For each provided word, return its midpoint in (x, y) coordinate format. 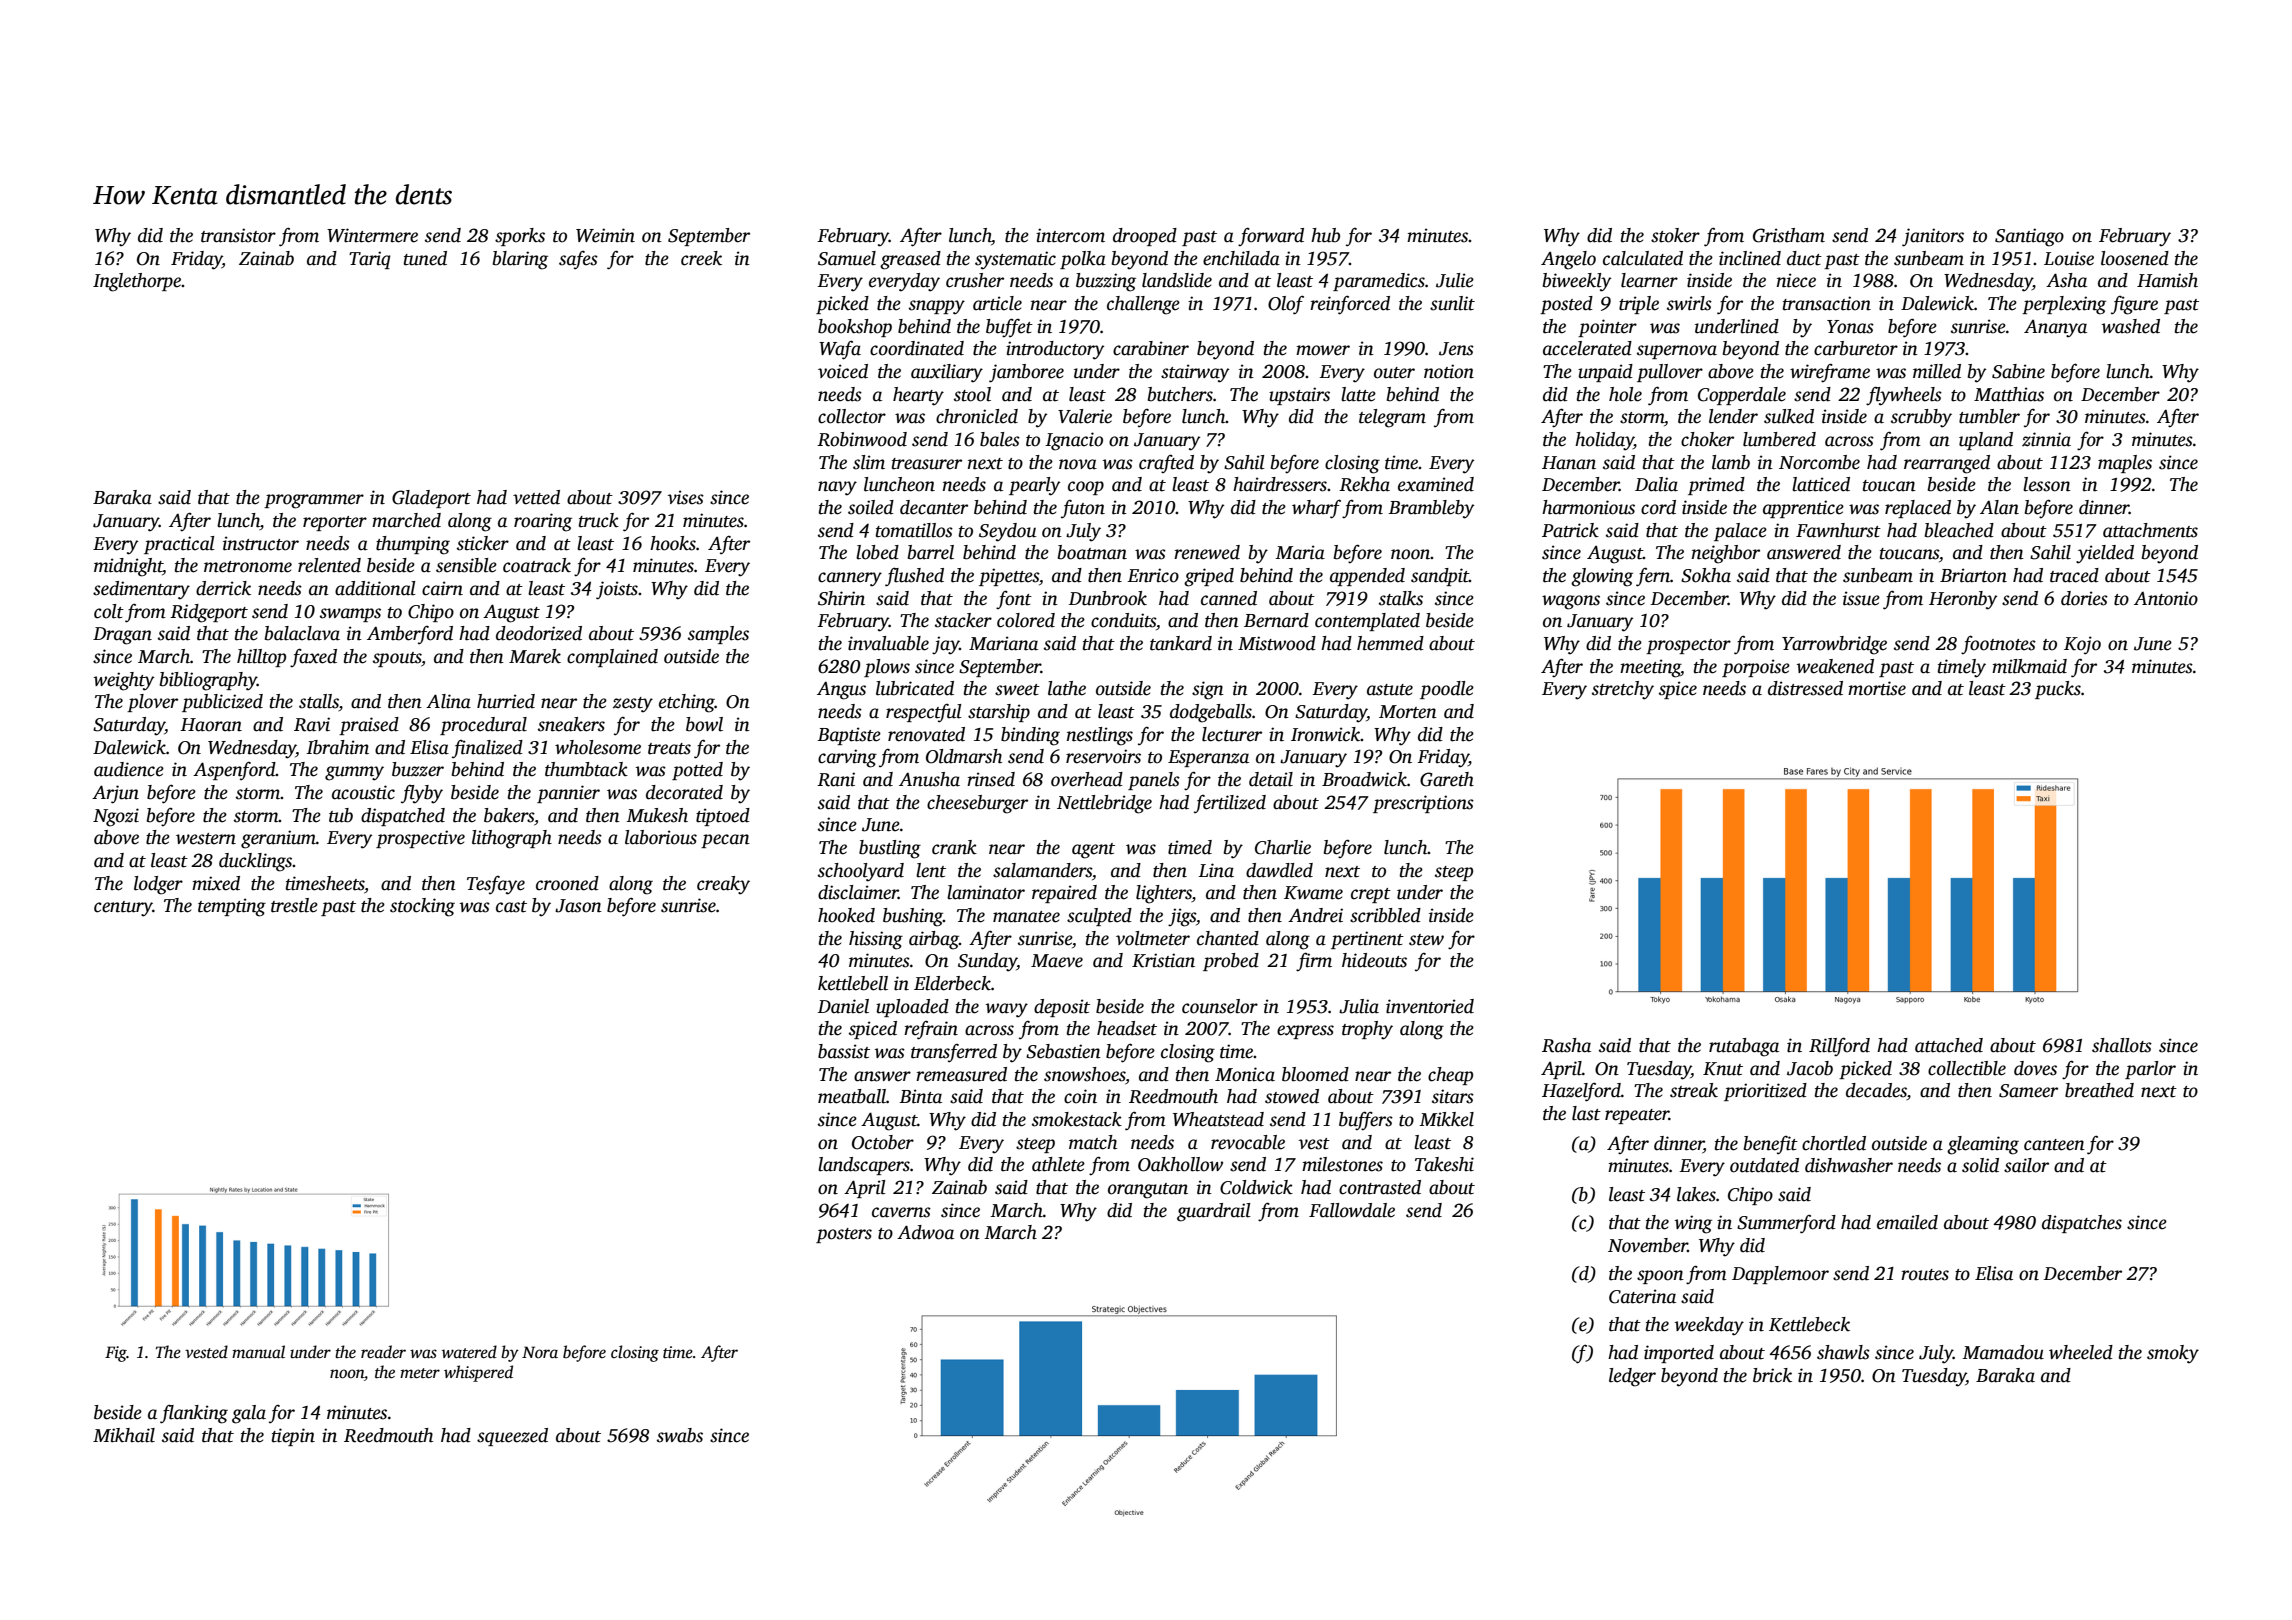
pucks (2058, 690)
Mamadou (2003, 1352)
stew (1426, 940)
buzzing (1106, 282)
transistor (238, 235)
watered (469, 1352)
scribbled (1385, 915)
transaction (1827, 303)
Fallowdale (1352, 1210)
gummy (354, 773)
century (123, 909)
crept (1371, 895)
